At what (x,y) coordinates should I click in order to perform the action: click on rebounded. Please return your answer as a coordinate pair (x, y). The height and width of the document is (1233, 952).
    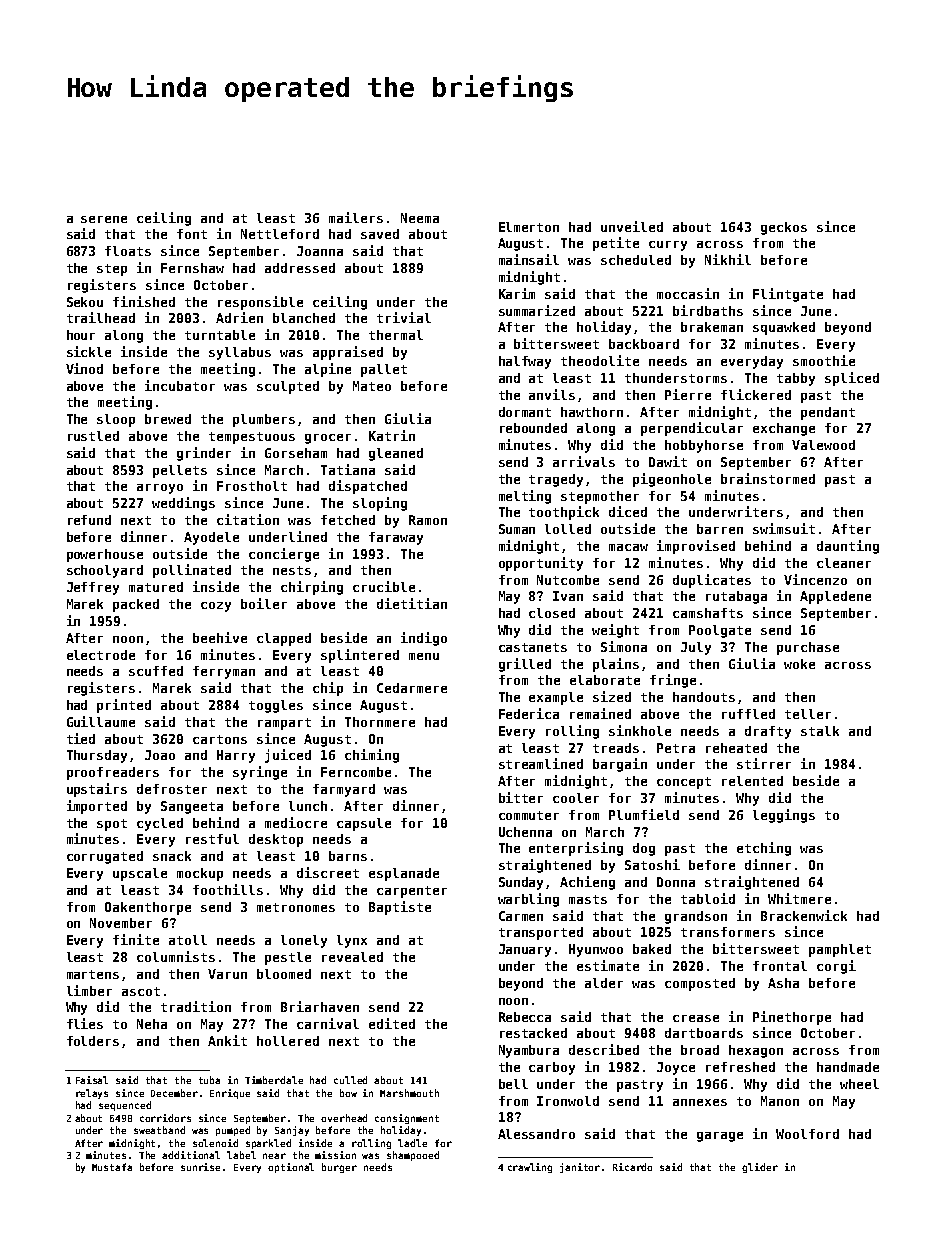
    Looking at the image, I should click on (533, 428).
